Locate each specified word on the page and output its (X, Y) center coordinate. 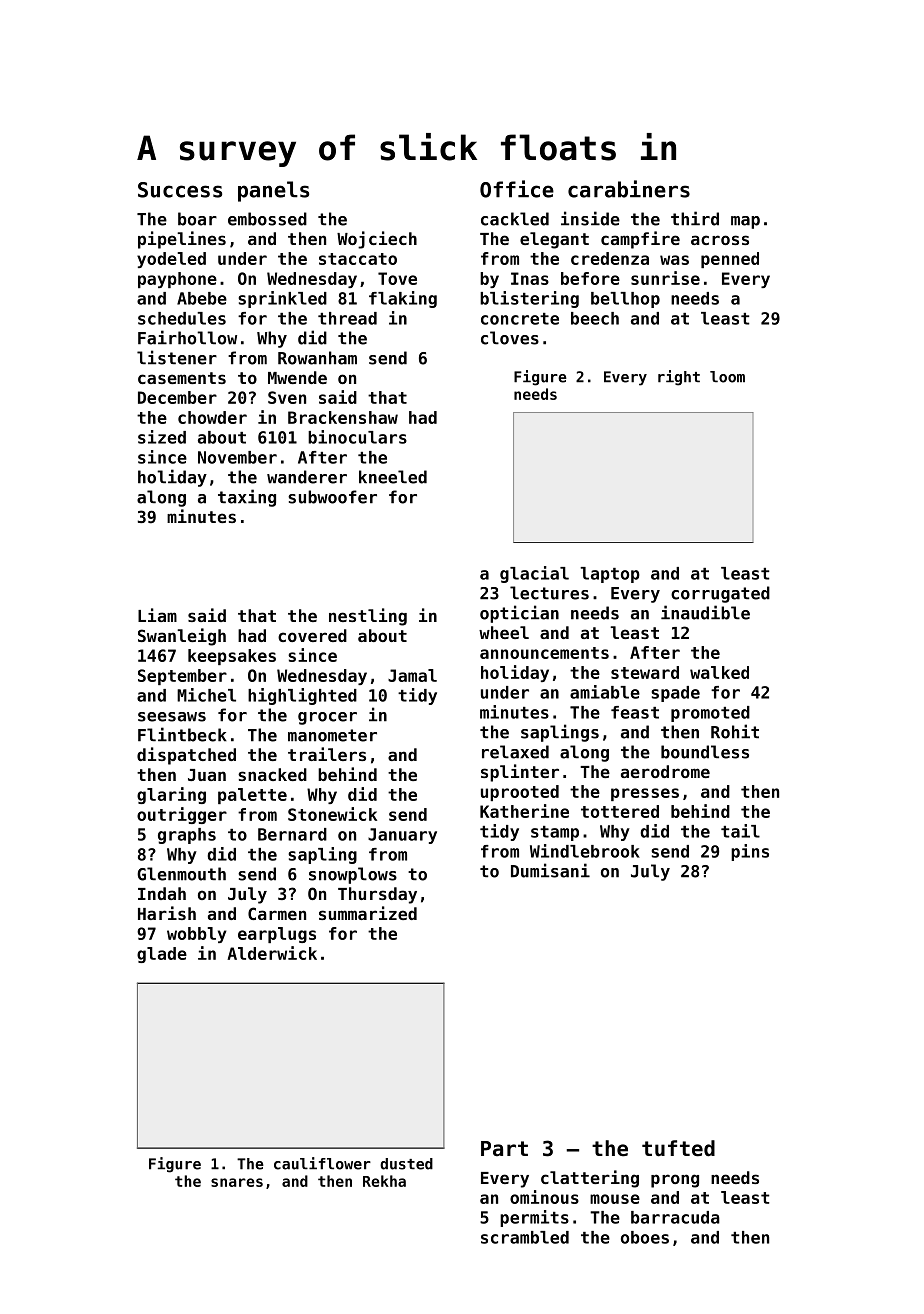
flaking (403, 299)
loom (727, 377)
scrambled (525, 1237)
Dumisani (550, 870)
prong (675, 1181)
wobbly (196, 935)
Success (180, 190)
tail (740, 831)
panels (273, 191)
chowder (212, 417)
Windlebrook (585, 851)
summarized (368, 913)
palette (252, 796)
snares (237, 1182)
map (745, 222)
